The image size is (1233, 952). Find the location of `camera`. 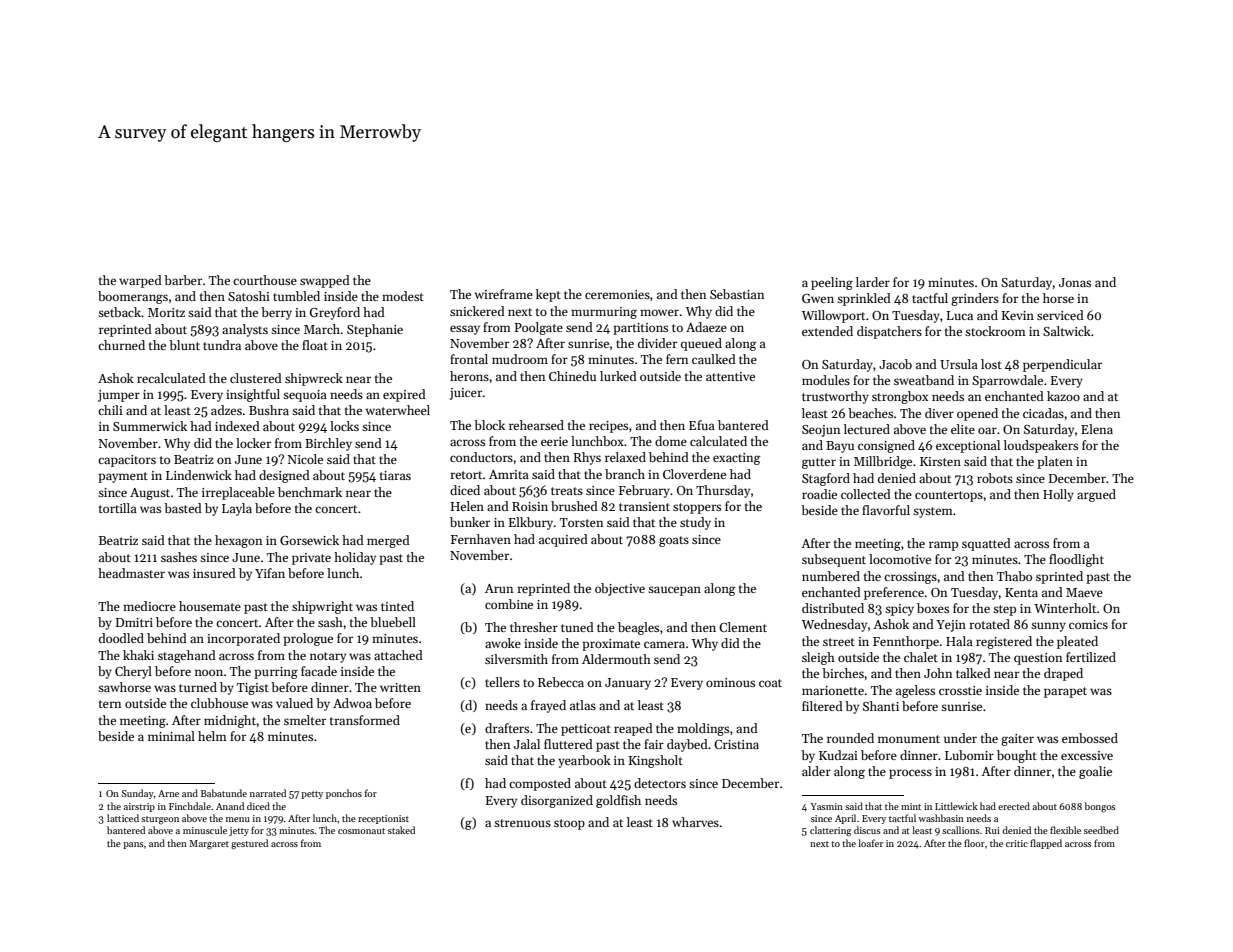

camera is located at coordinates (664, 644).
